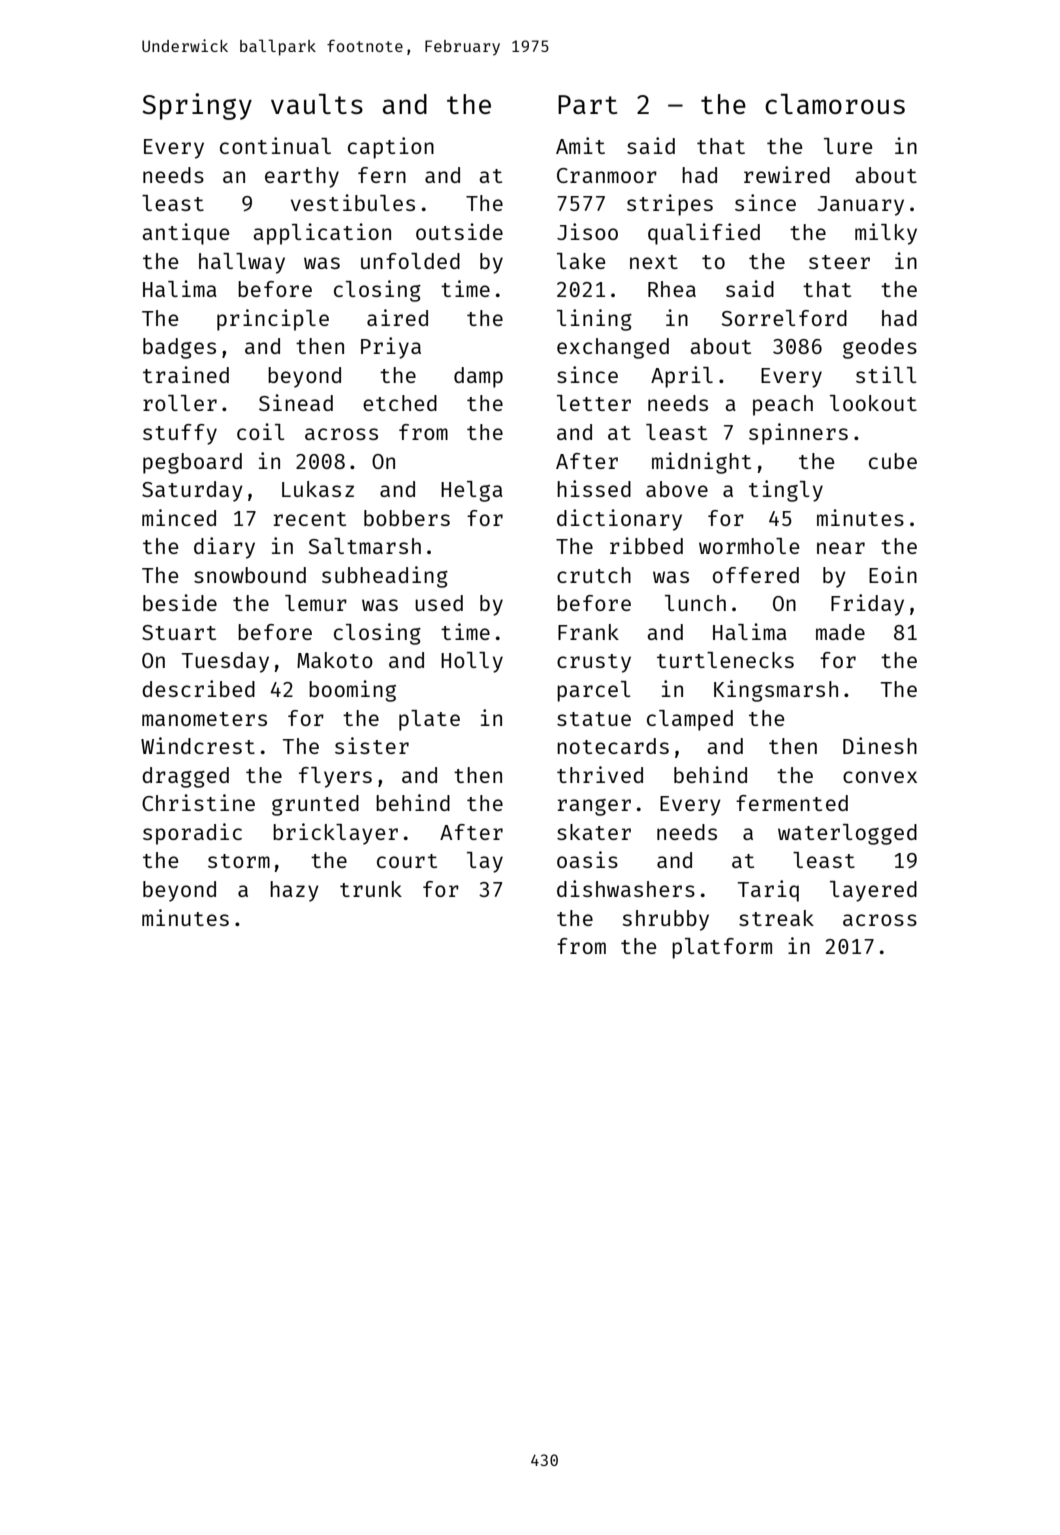 The width and height of the screenshot is (1060, 1535). I want to click on booming, so click(352, 691).
